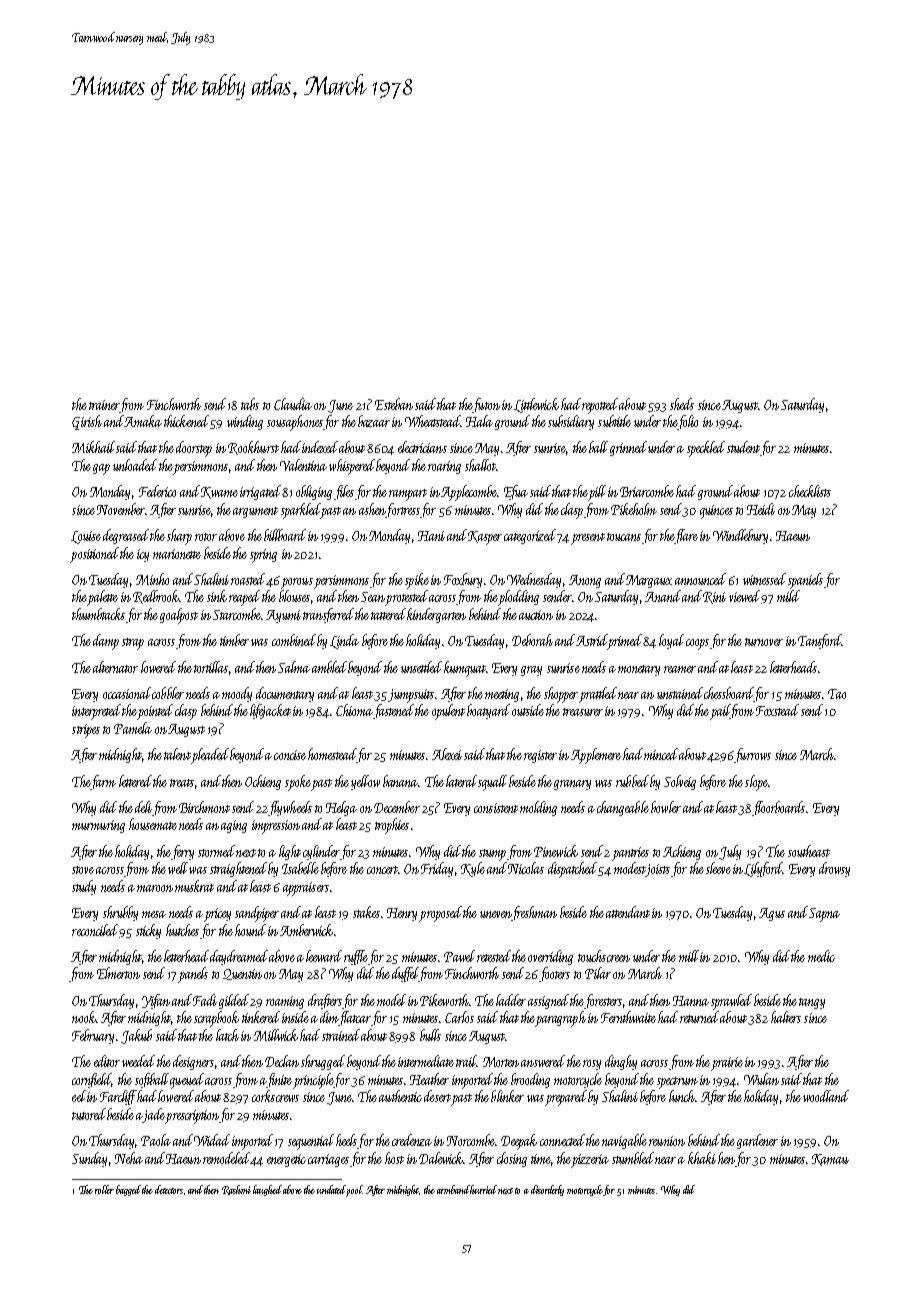  Describe the element at coordinates (547, 1190) in the page. I see `disorderly` at that location.
